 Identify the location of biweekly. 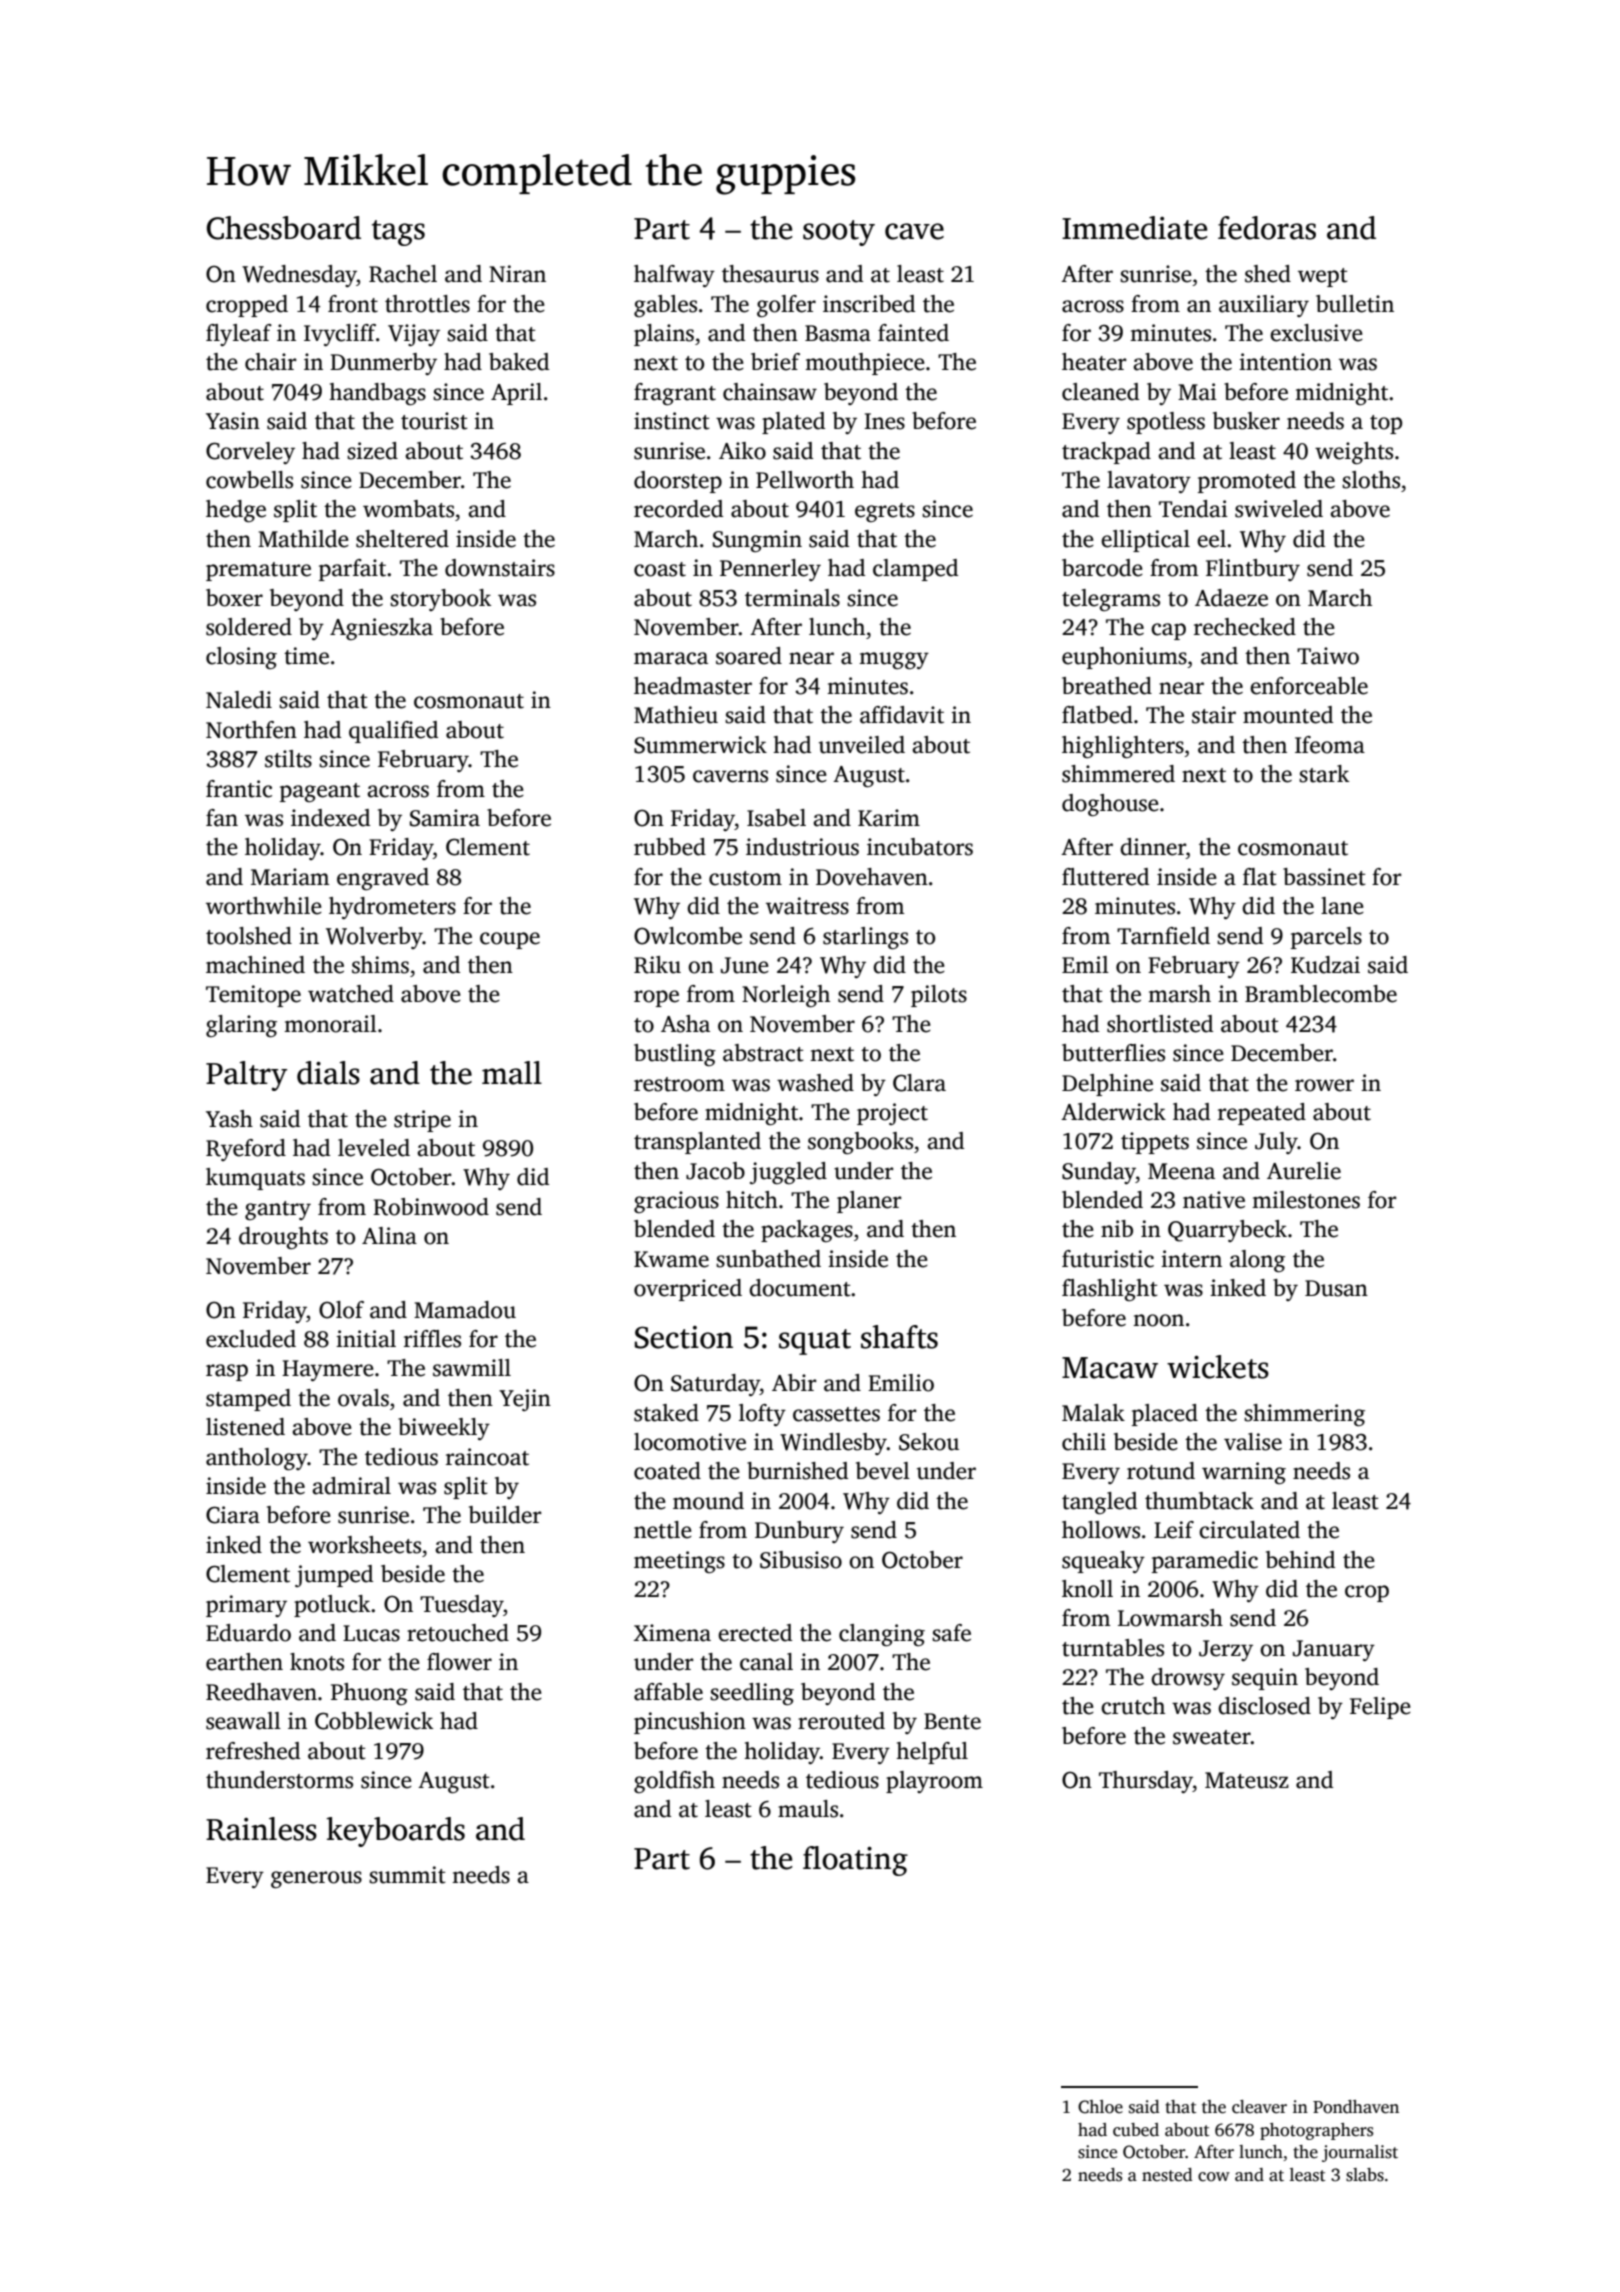
(444, 1429).
